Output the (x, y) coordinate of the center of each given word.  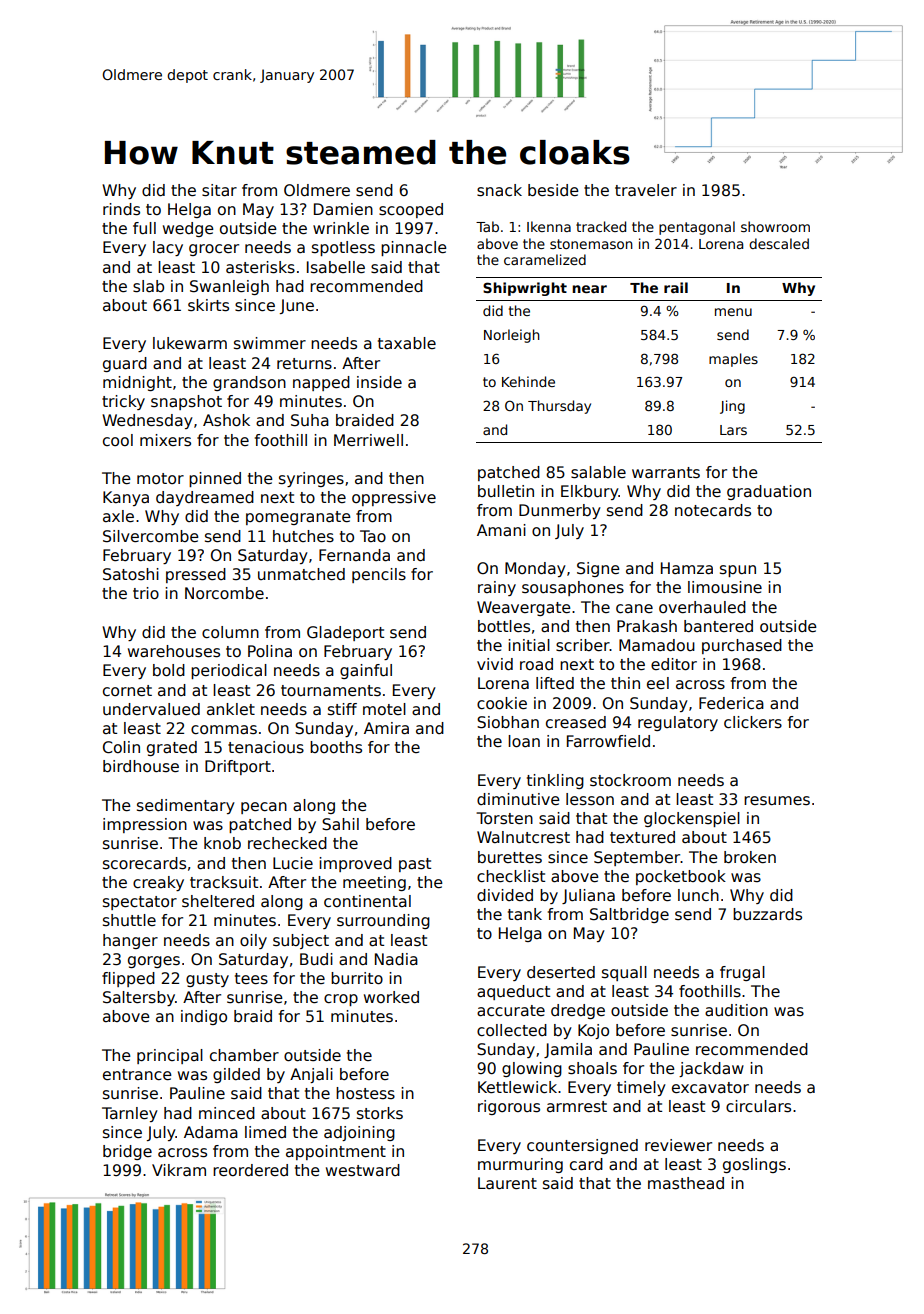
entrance (137, 1075)
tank (525, 914)
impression (145, 825)
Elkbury (589, 492)
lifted (555, 683)
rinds (121, 209)
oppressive (394, 498)
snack (499, 190)
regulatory (678, 723)
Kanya (126, 498)
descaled (779, 243)
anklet (231, 709)
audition (736, 1010)
